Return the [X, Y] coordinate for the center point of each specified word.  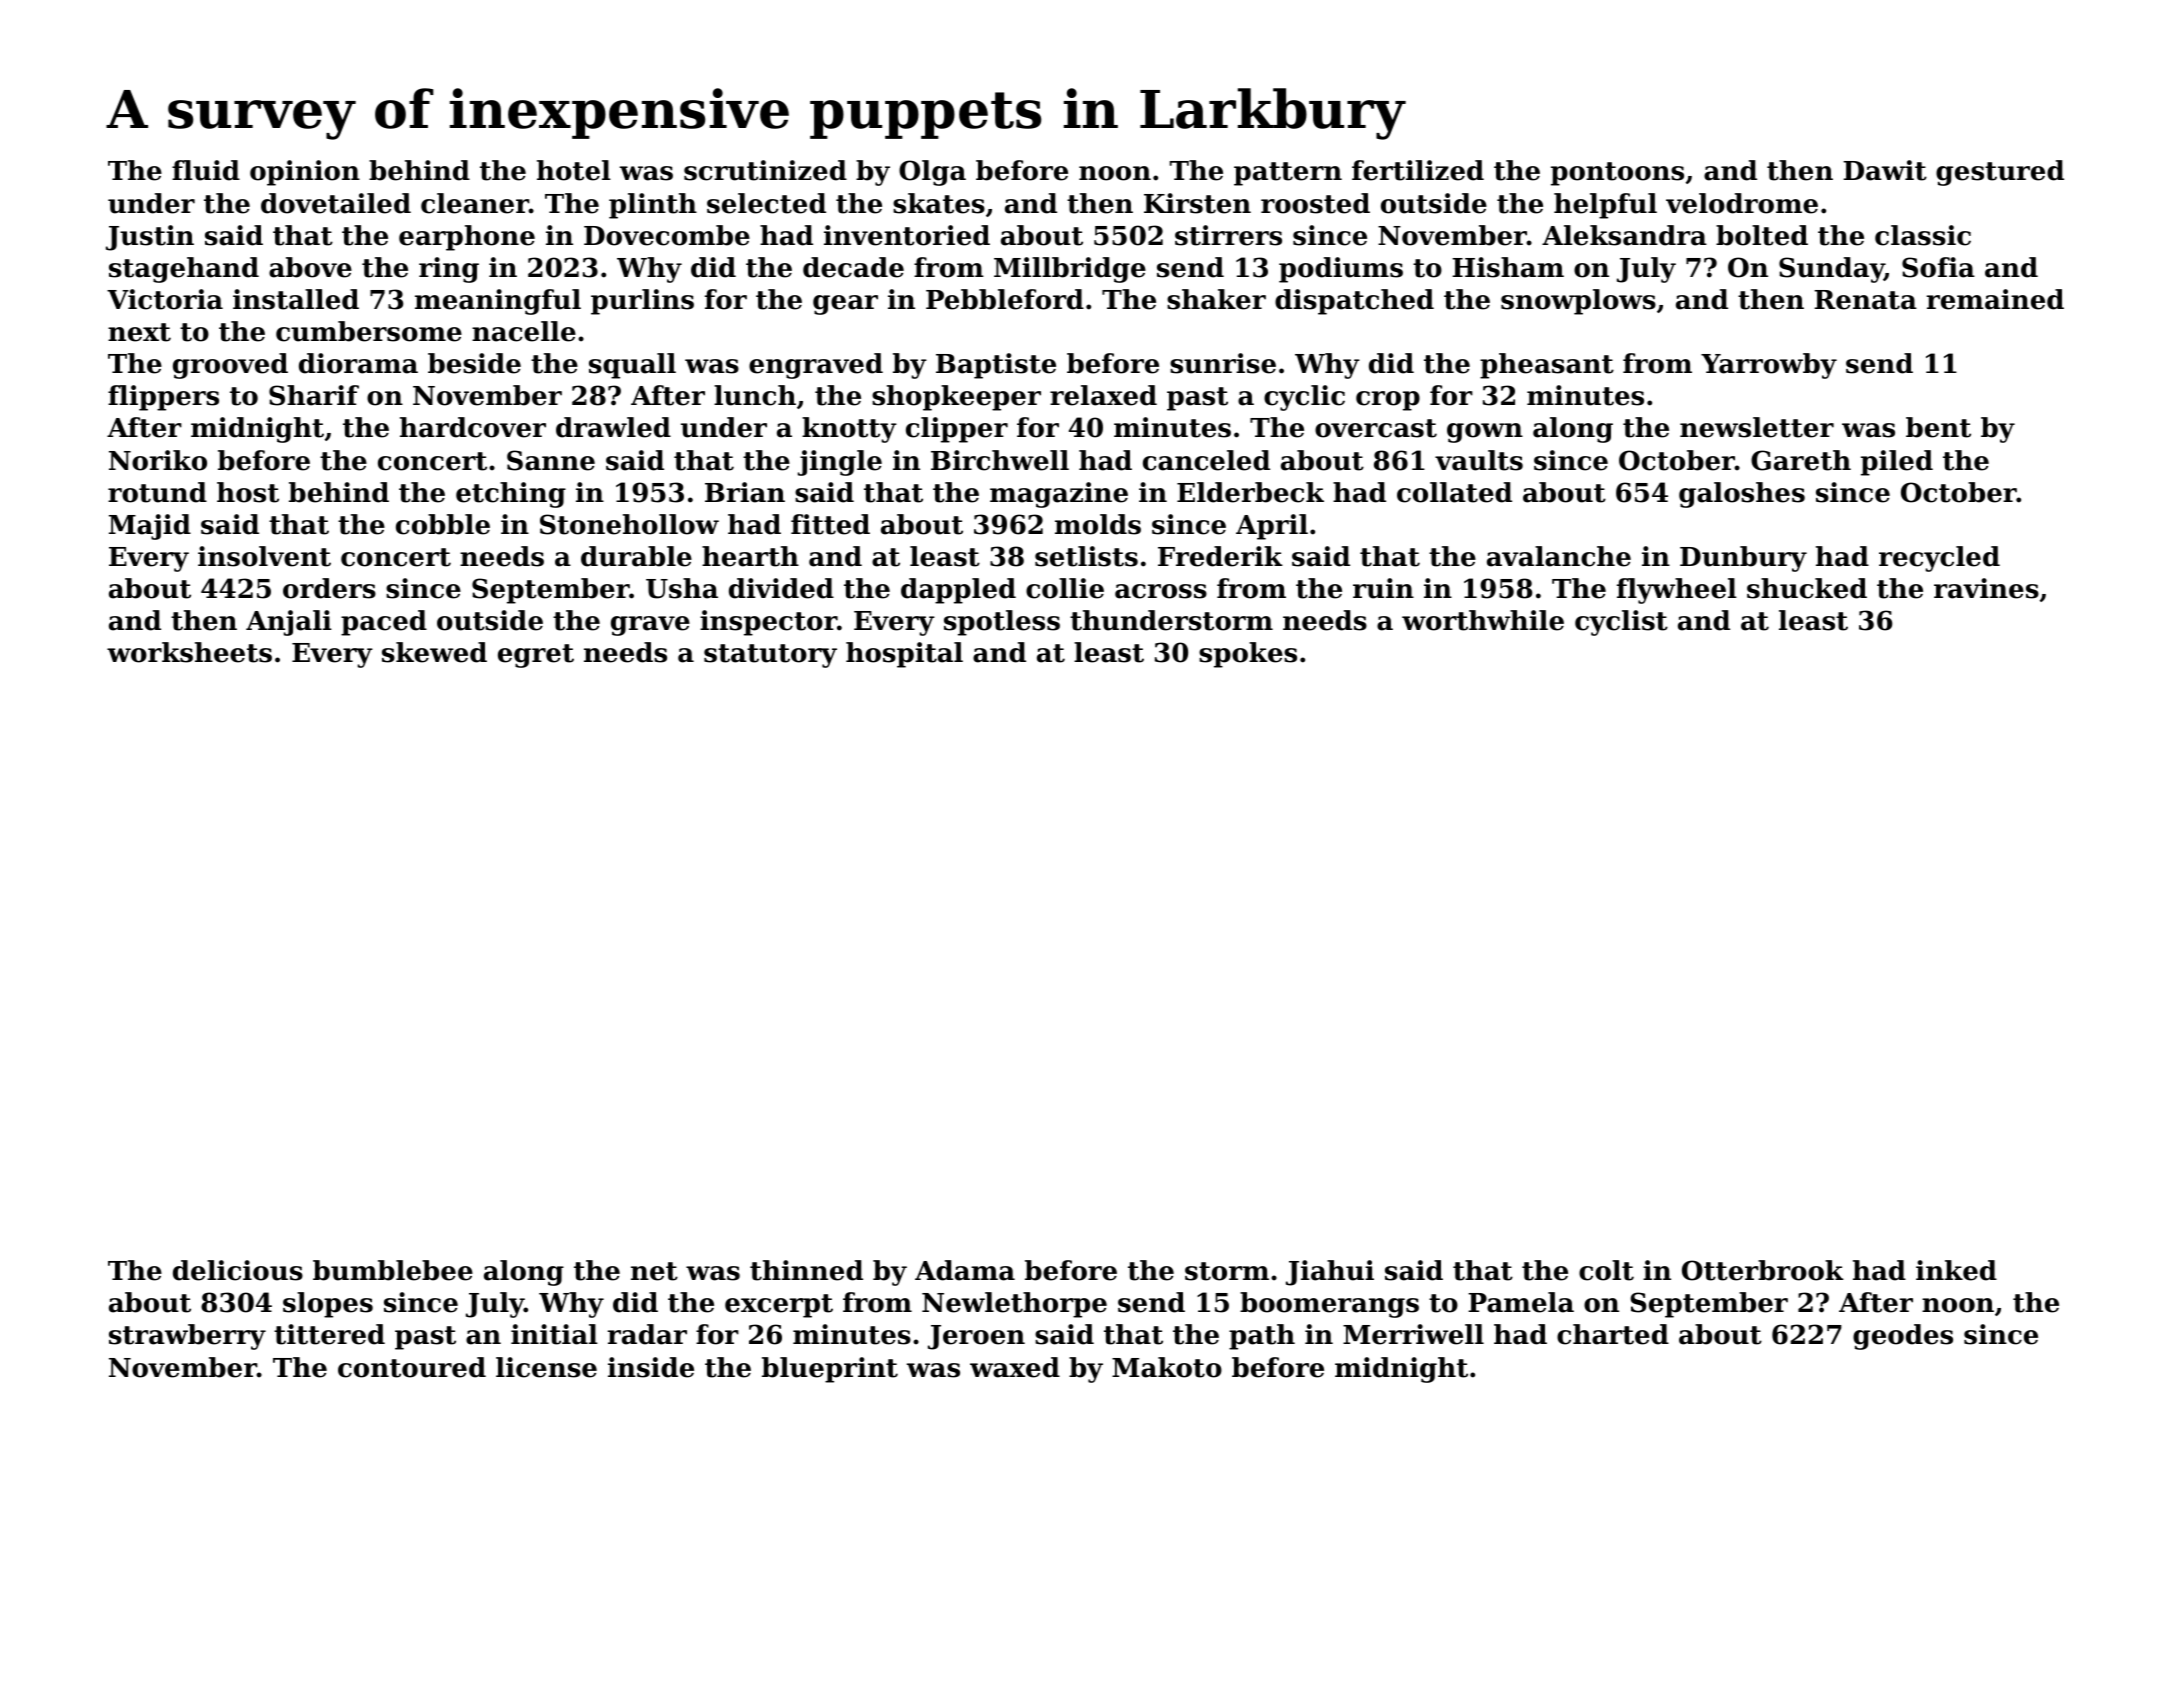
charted [1613, 1334]
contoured [412, 1367]
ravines [1986, 588]
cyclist [1621, 623]
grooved [230, 366]
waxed [1015, 1367]
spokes [1248, 655]
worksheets [189, 652]
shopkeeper [956, 398]
